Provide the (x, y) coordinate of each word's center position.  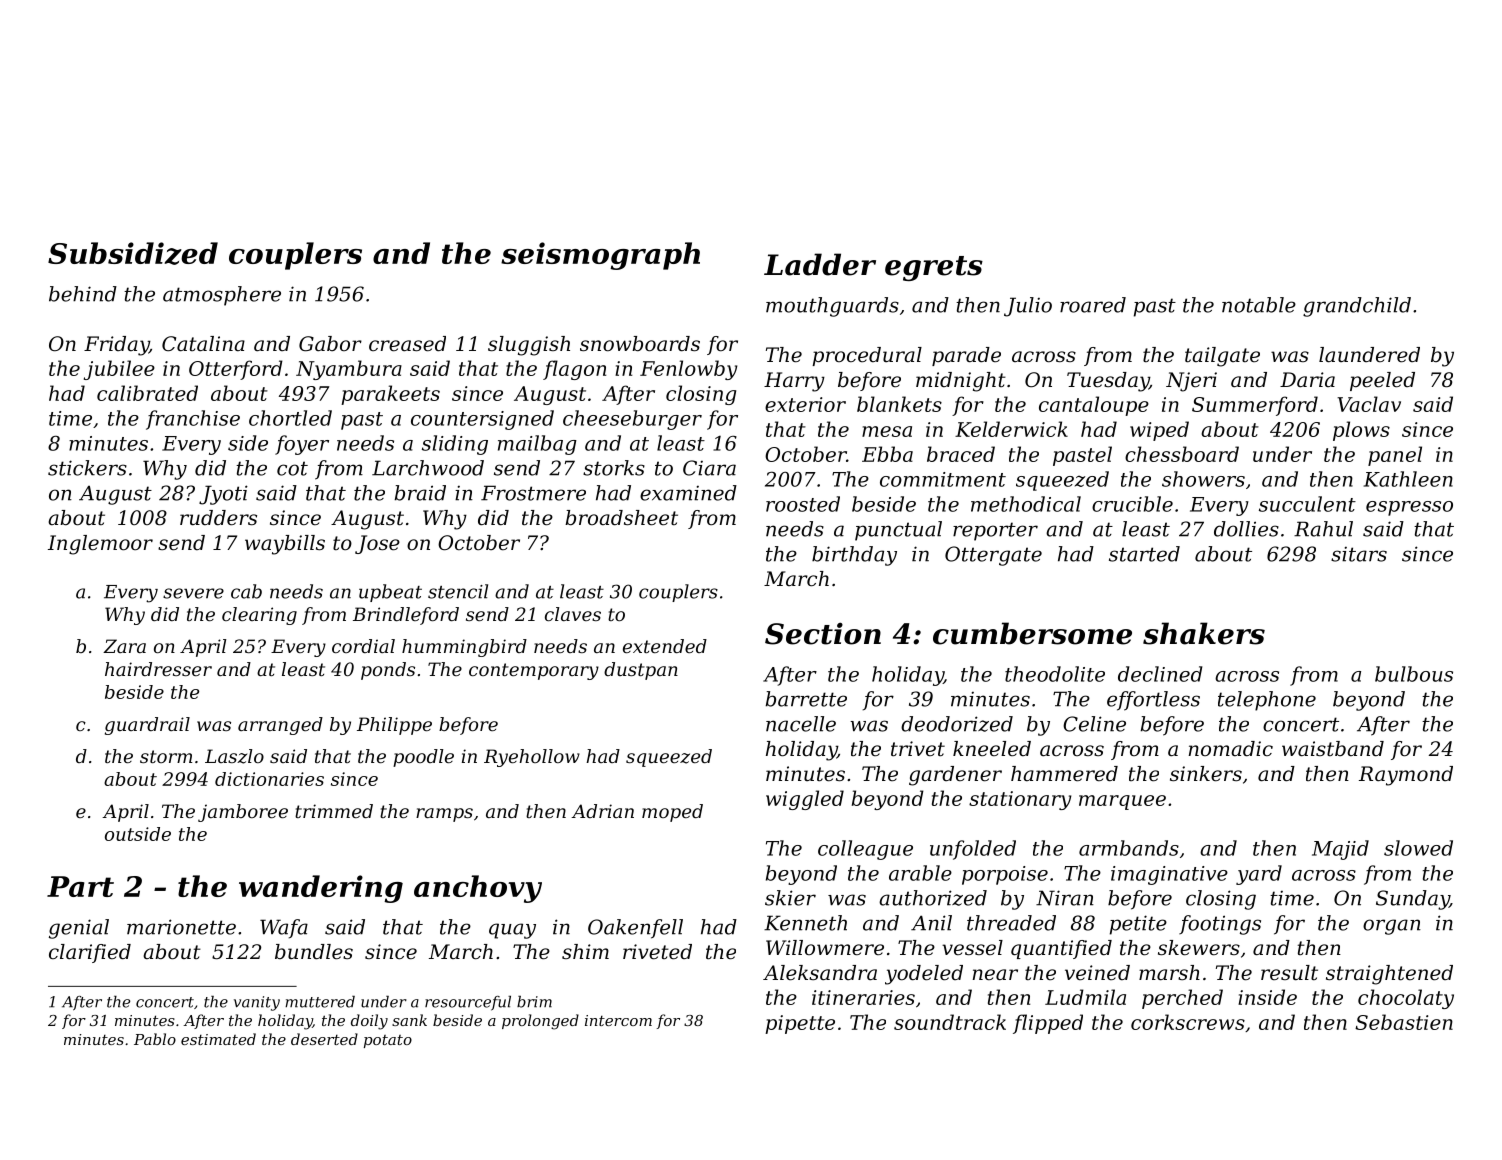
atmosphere (222, 296)
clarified (90, 953)
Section (823, 633)
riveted (657, 952)
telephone (1267, 701)
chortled (290, 418)
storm (166, 756)
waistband (1333, 749)
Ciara (709, 468)
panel (1395, 456)
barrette (806, 699)
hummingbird (464, 648)
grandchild (1357, 307)
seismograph (600, 256)
